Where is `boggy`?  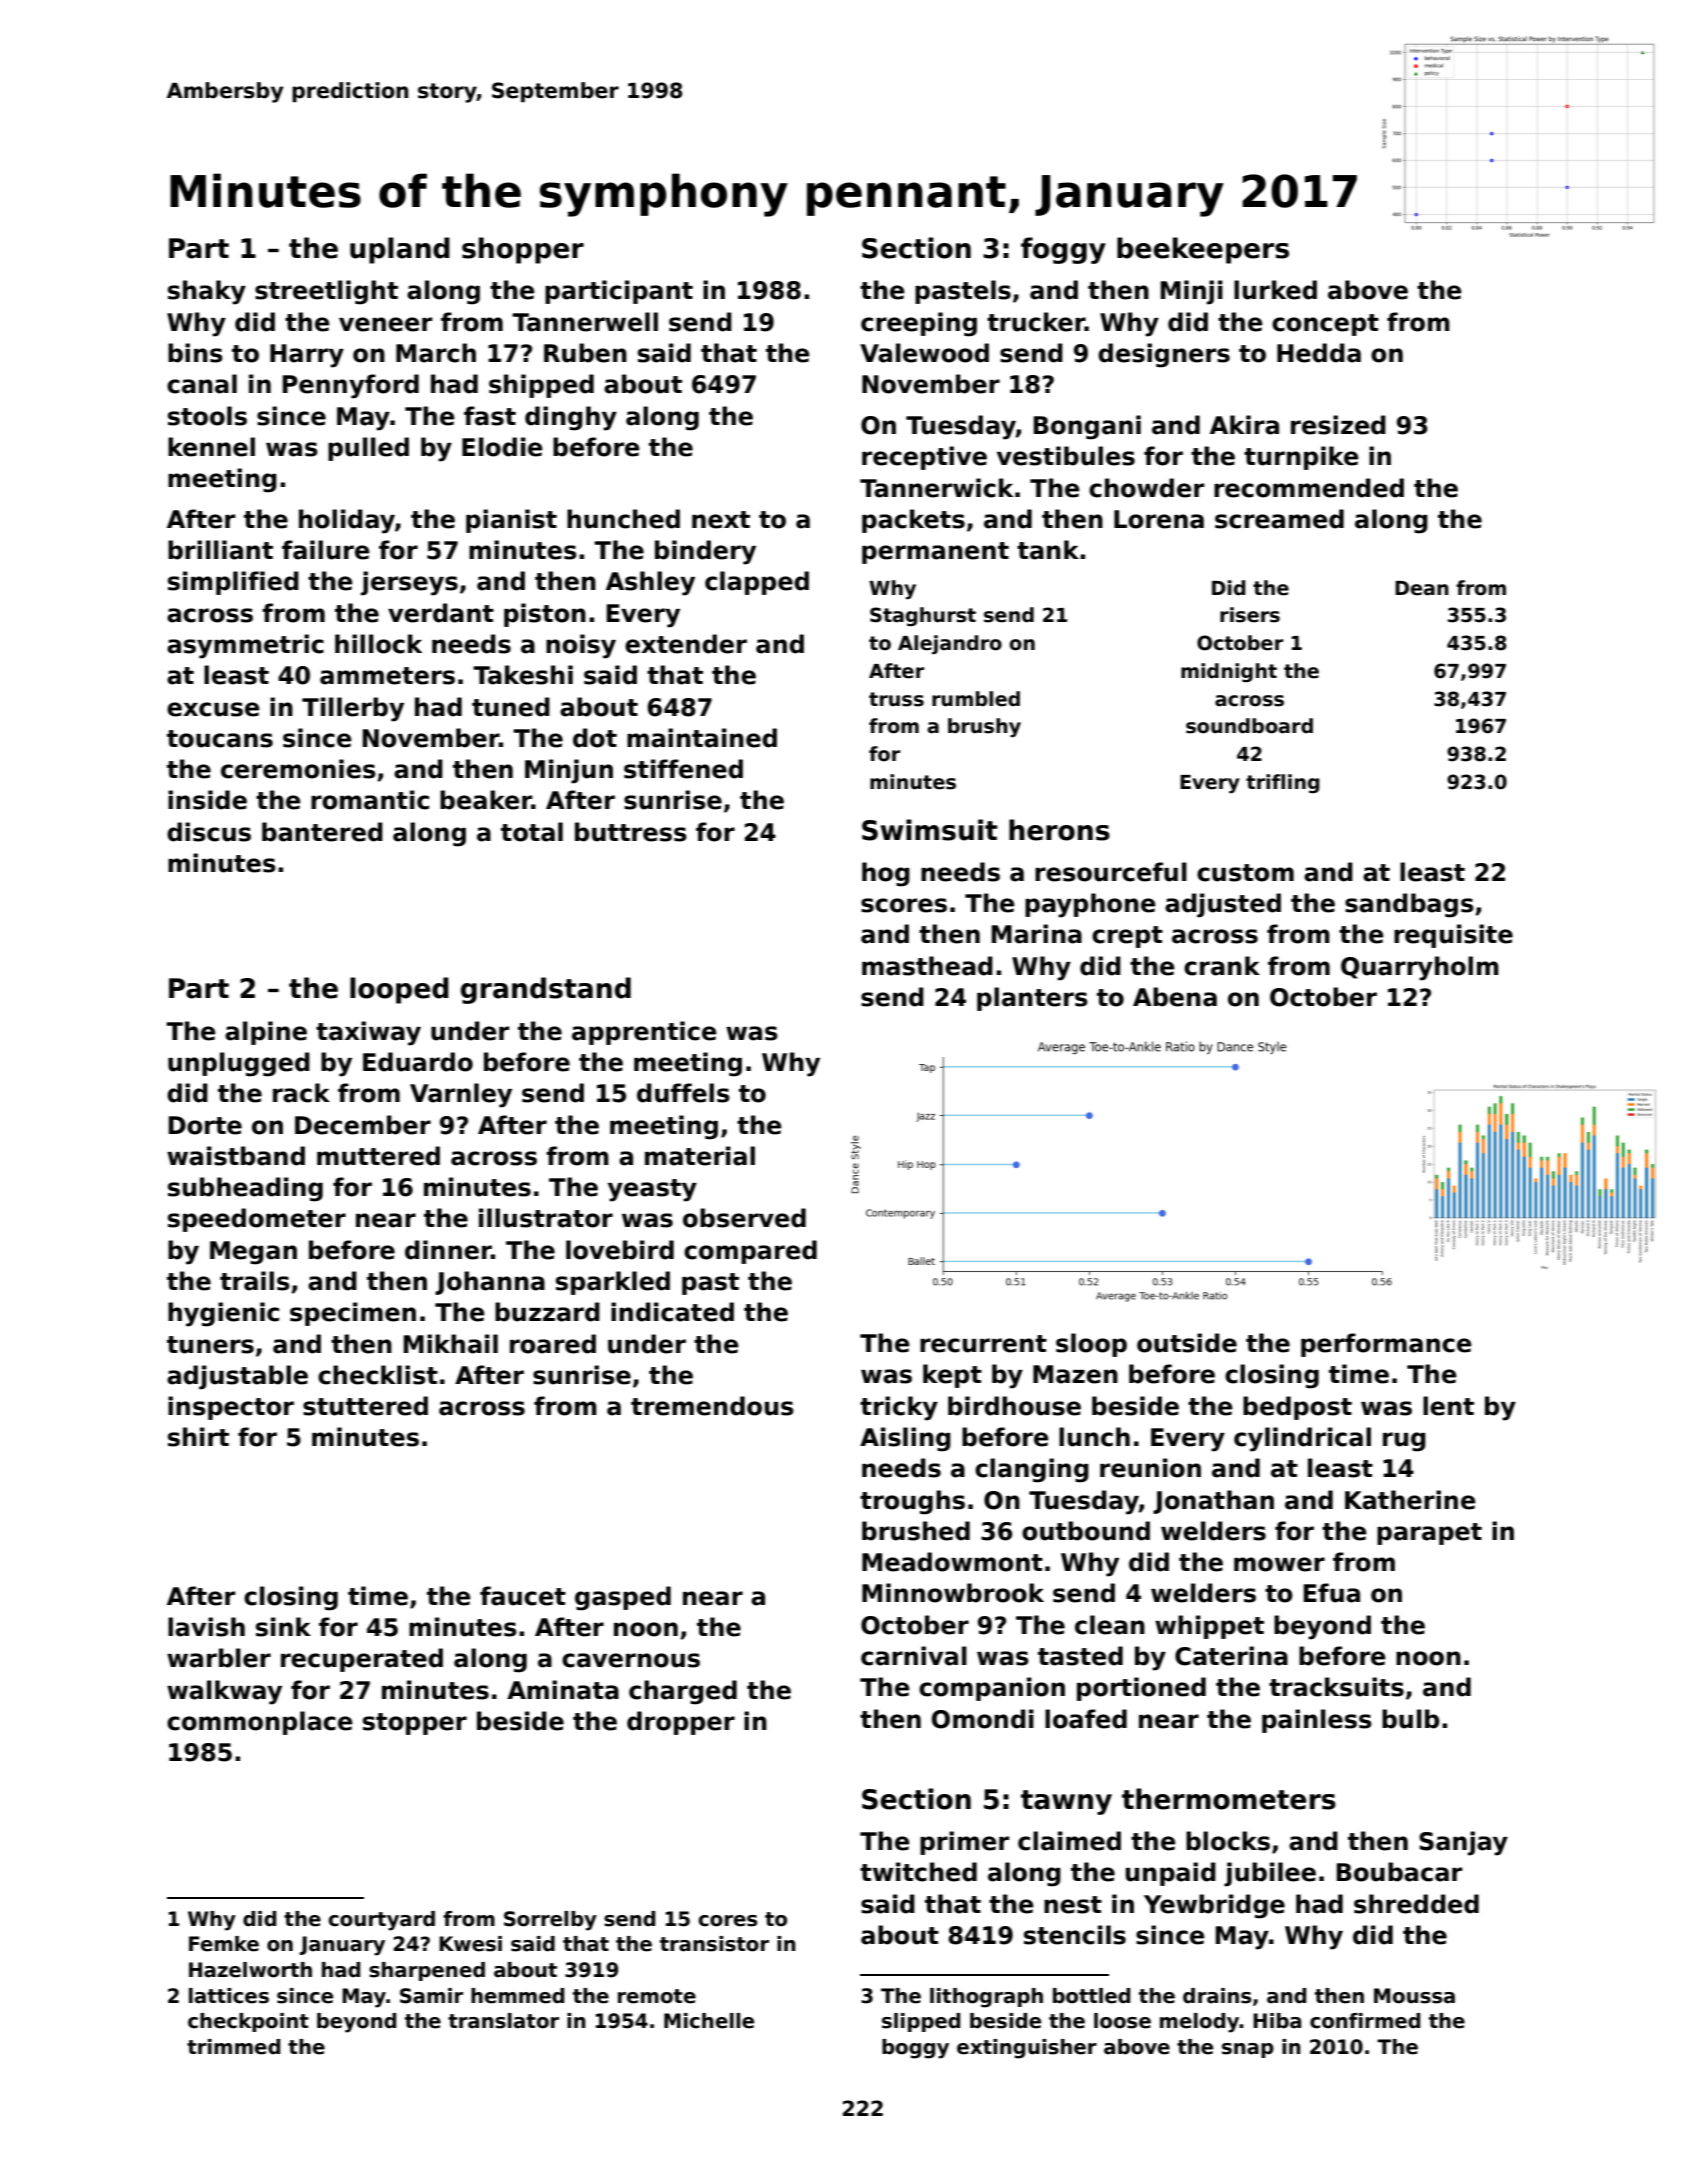 boggy is located at coordinates (915, 2049).
